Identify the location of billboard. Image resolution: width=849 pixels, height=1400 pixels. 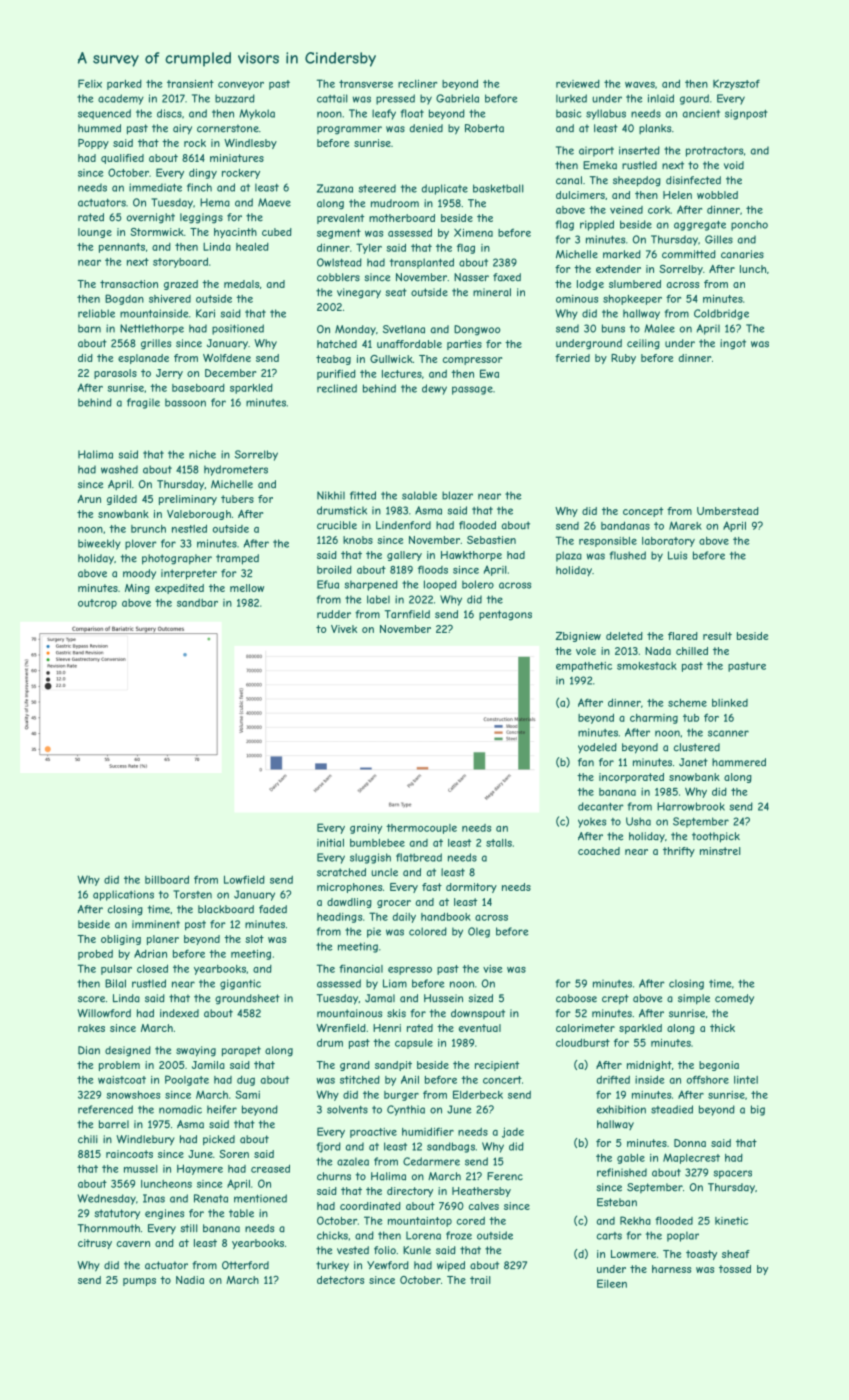
(167, 879).
